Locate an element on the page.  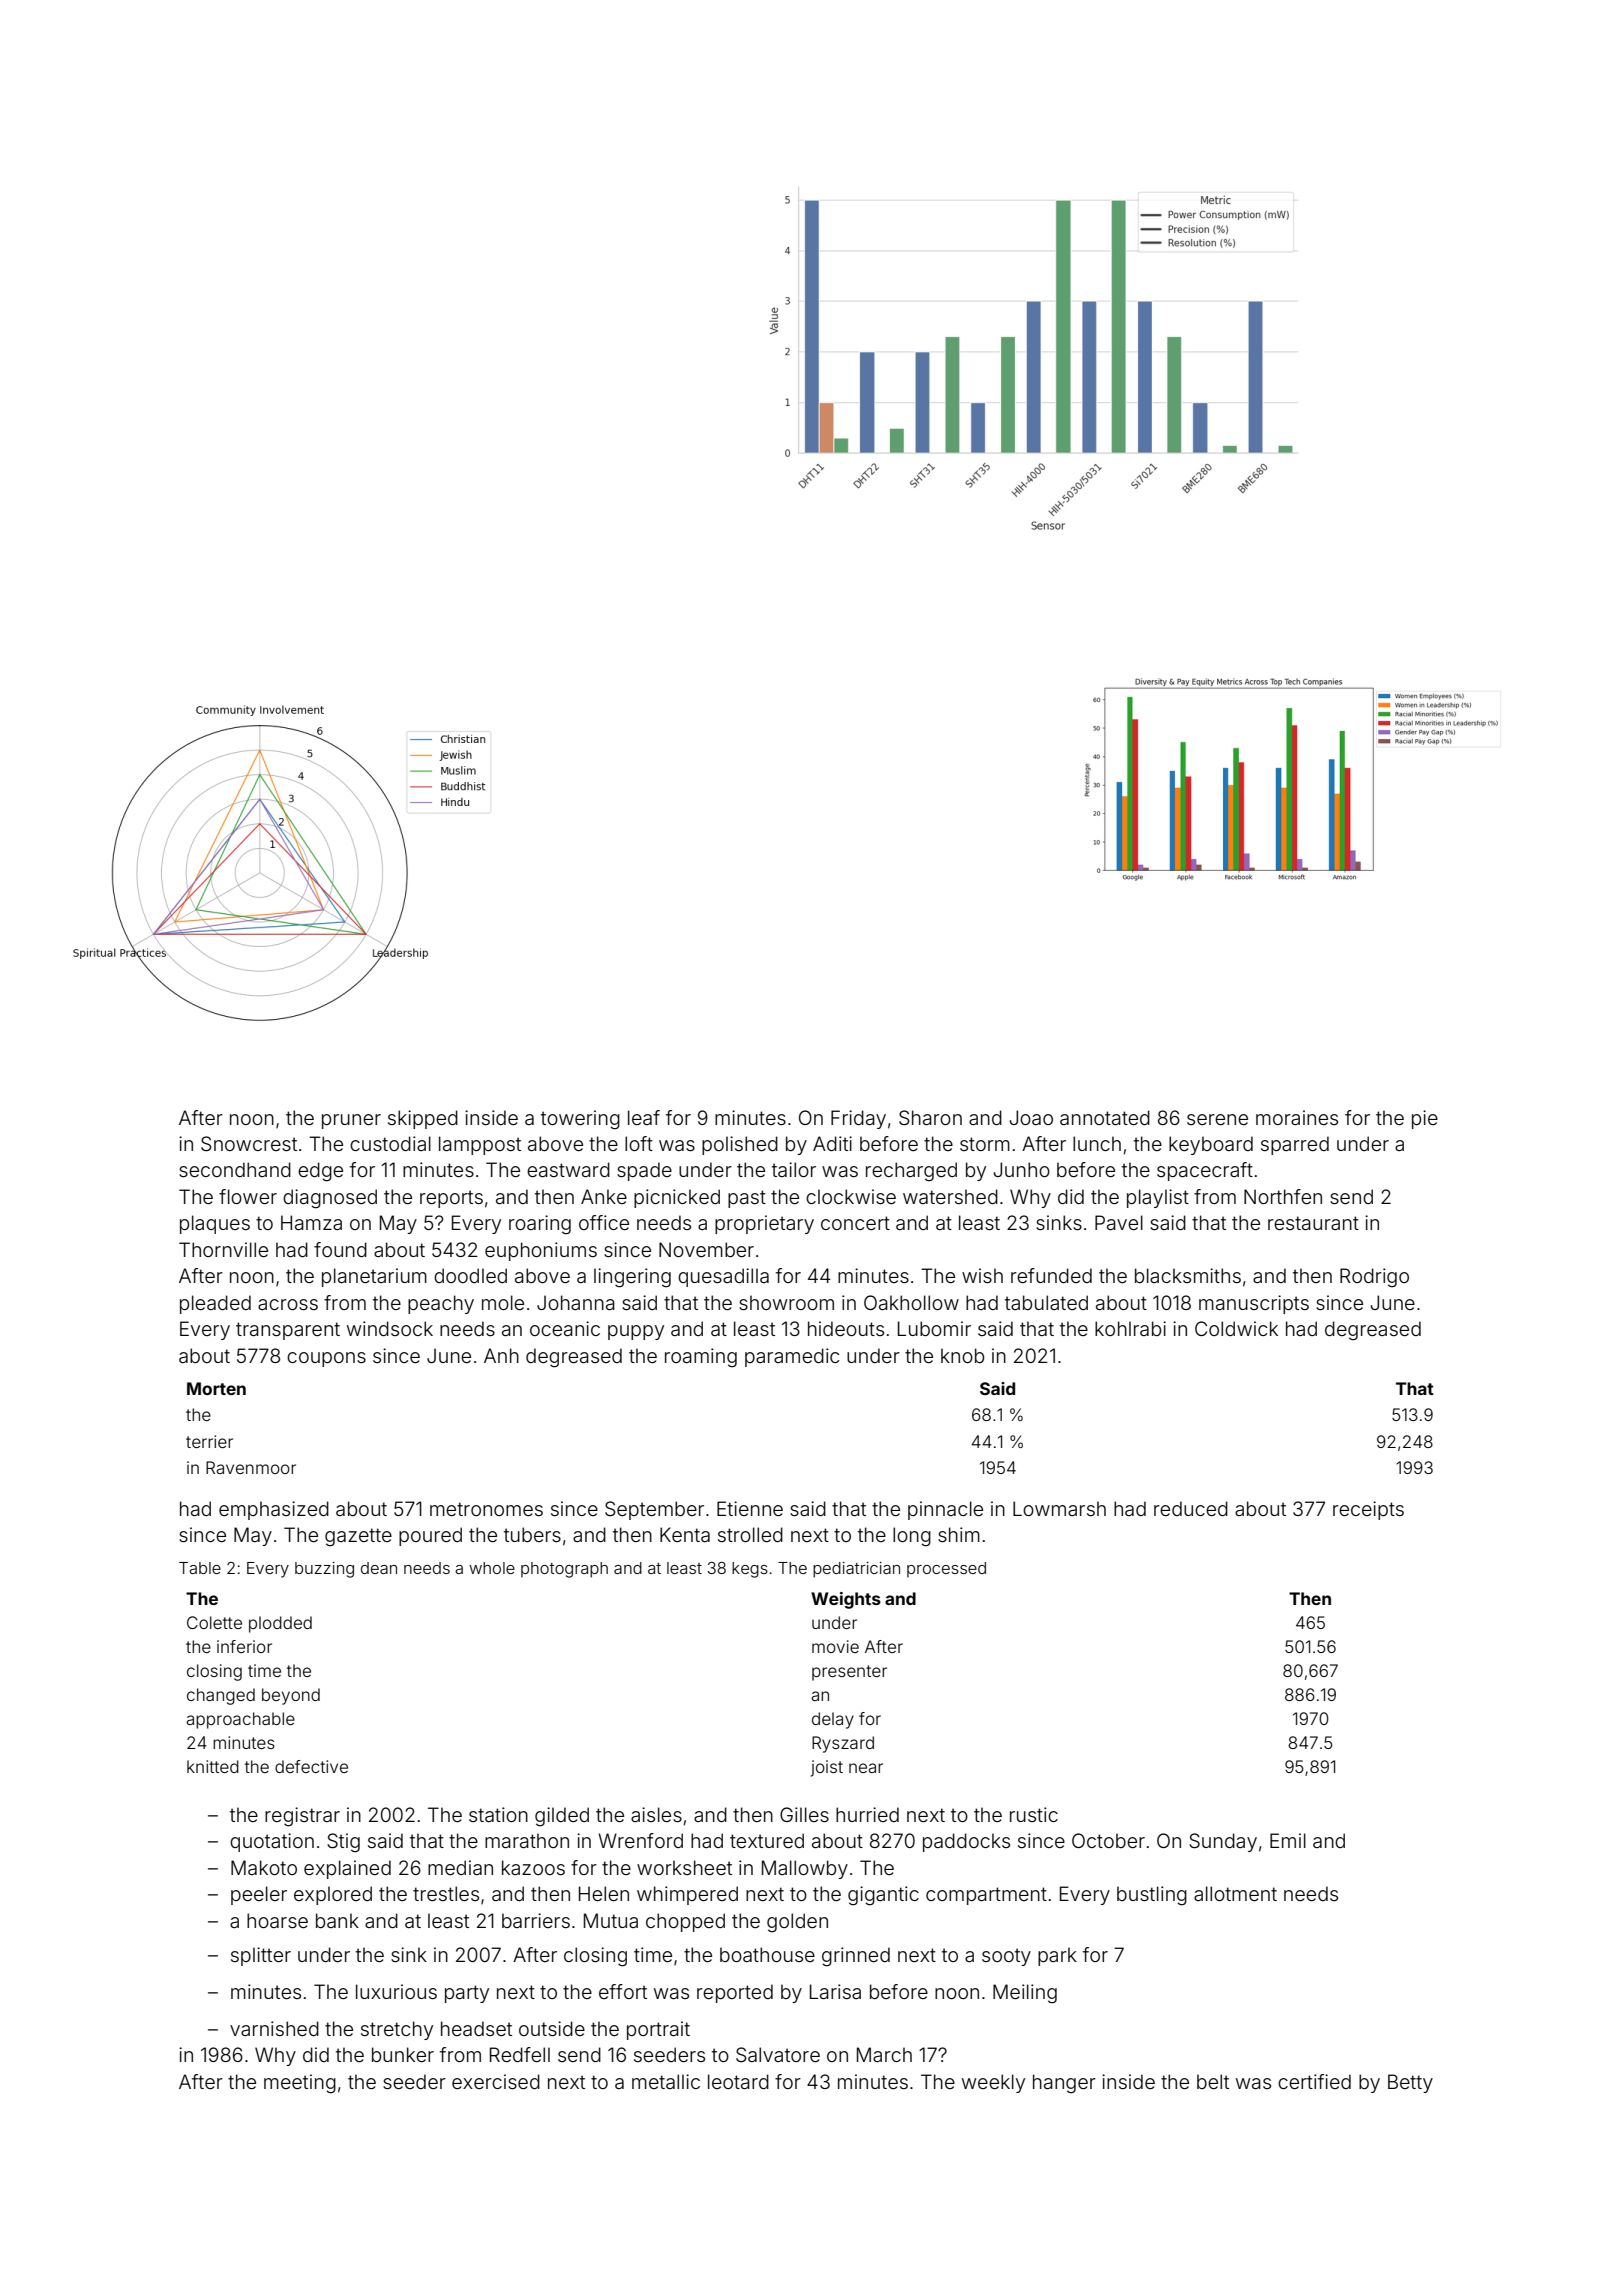
near is located at coordinates (866, 1768).
